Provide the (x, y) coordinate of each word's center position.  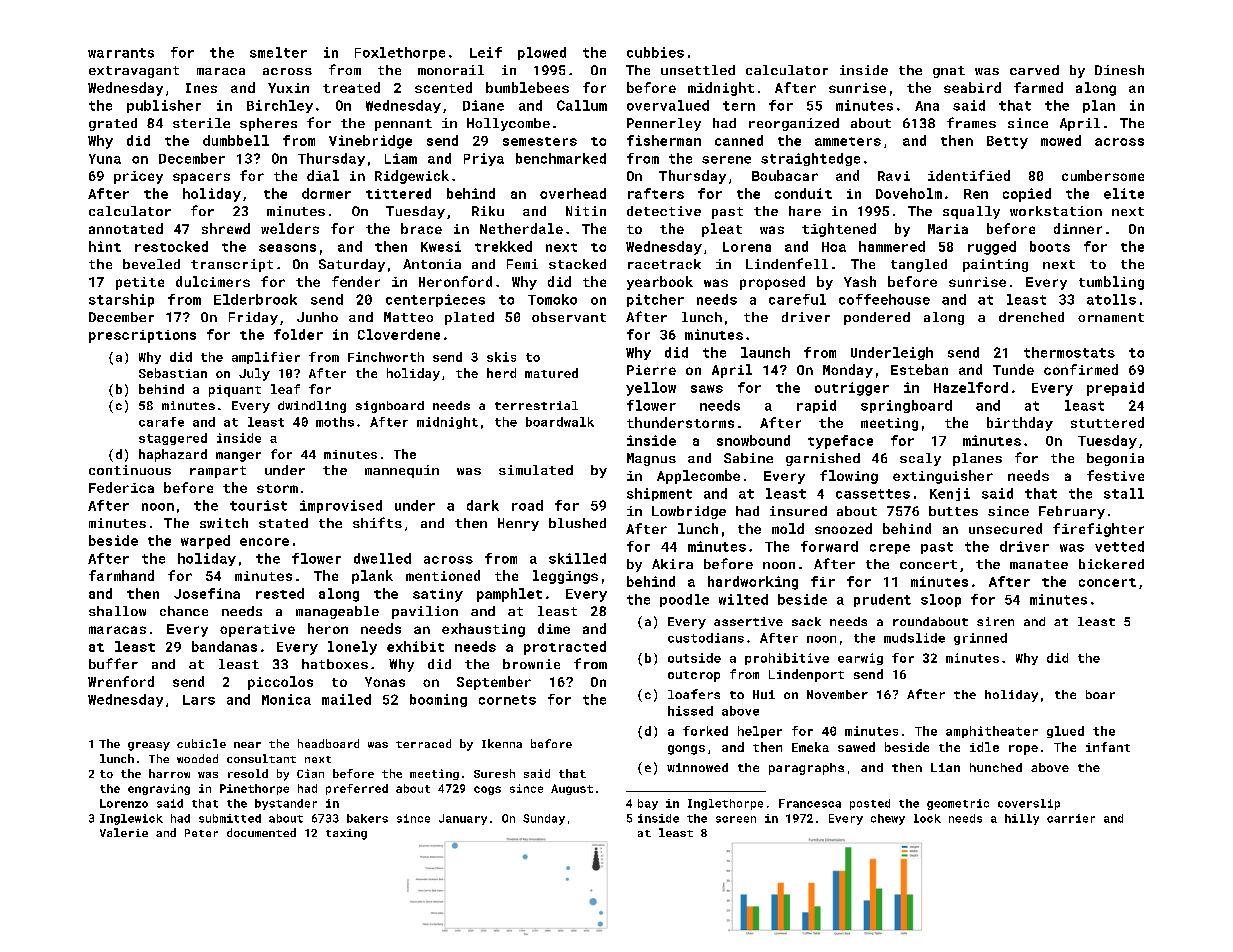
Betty (1007, 142)
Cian (310, 773)
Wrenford (121, 681)
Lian (945, 767)
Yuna (105, 159)
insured (798, 511)
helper (760, 732)
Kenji (950, 494)
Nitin (586, 211)
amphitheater (992, 732)
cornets (507, 700)
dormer (326, 193)
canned (739, 140)
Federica (121, 487)
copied (1027, 195)
